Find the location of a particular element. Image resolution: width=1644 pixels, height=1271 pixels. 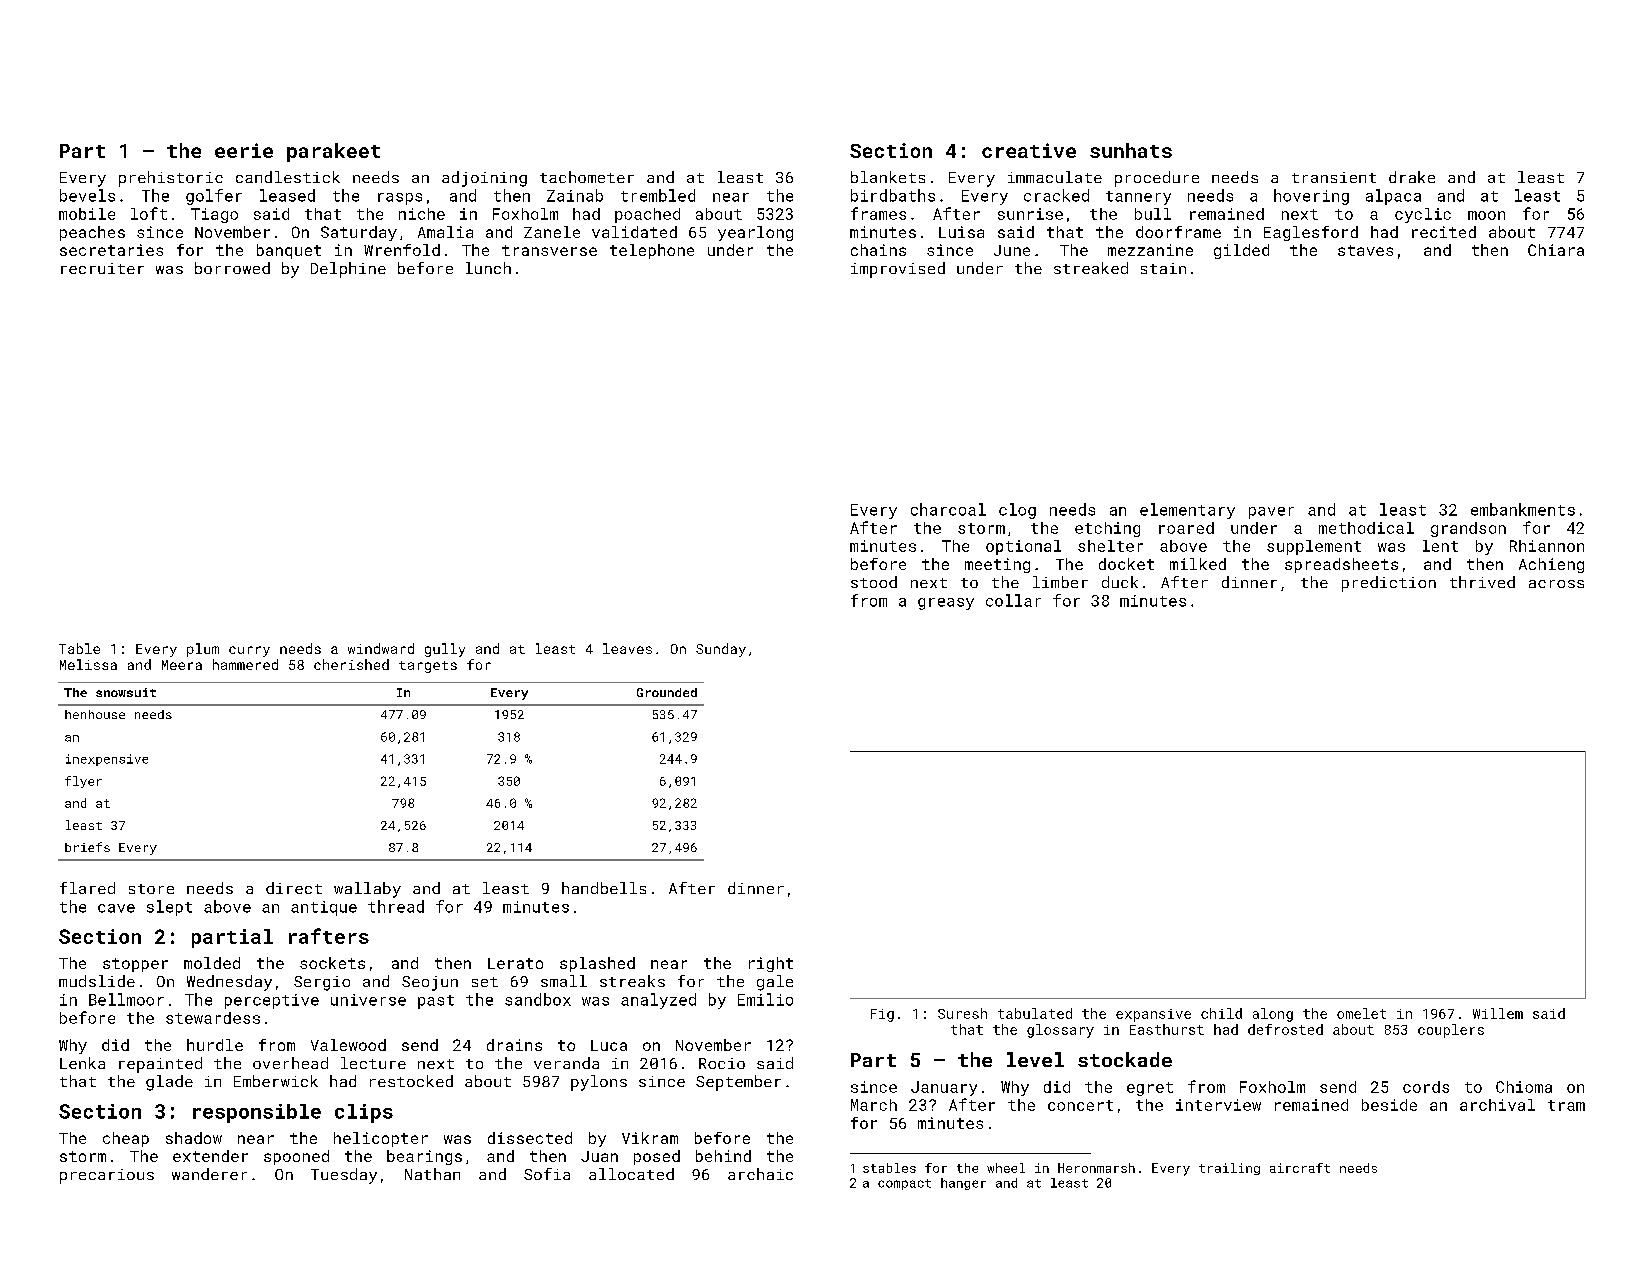

greasy is located at coordinates (946, 604).
